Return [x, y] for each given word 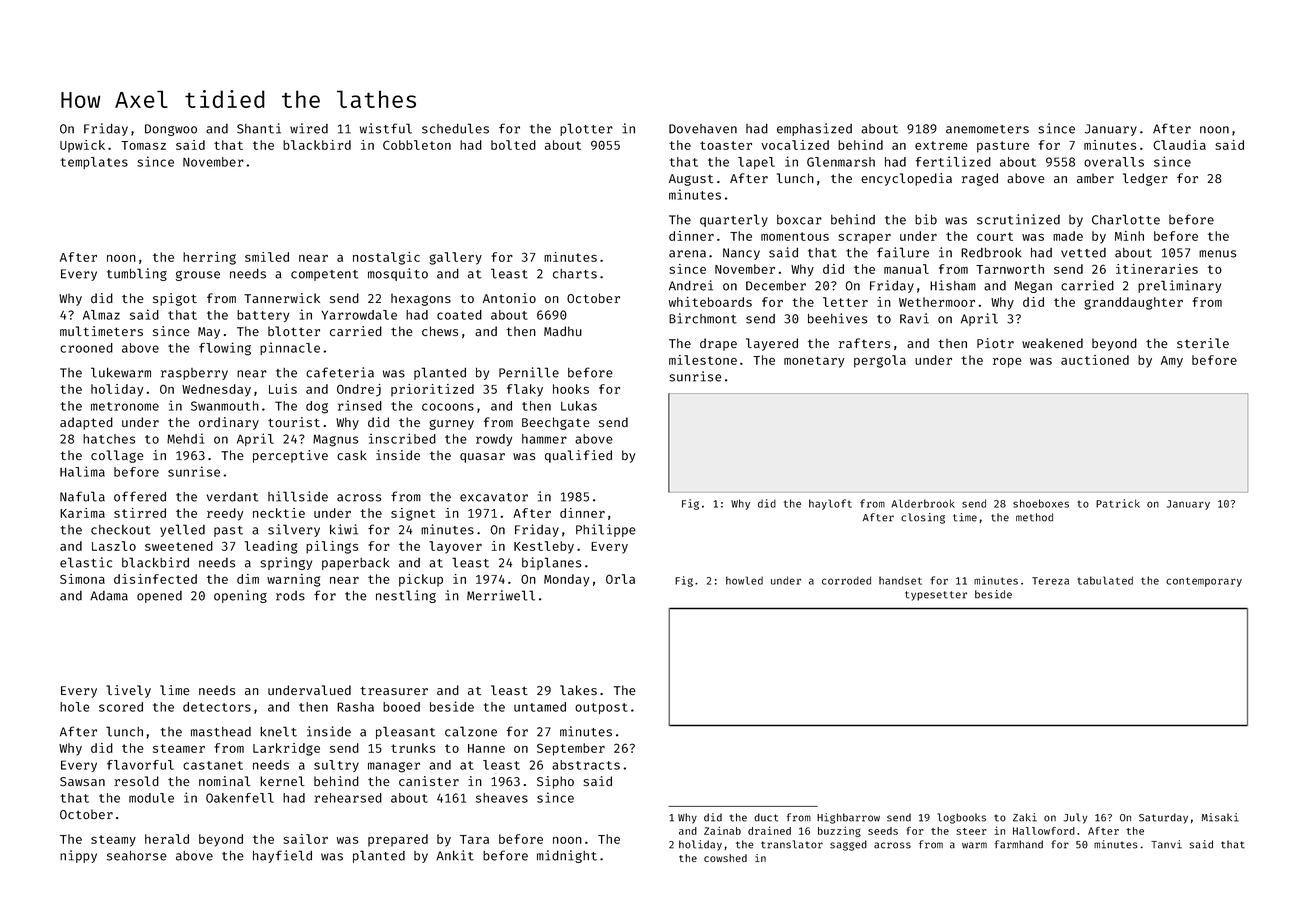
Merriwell [501, 595]
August [691, 180]
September [571, 749]
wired [309, 128]
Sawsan [82, 782]
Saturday [1163, 818]
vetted [1083, 253]
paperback [356, 563]
